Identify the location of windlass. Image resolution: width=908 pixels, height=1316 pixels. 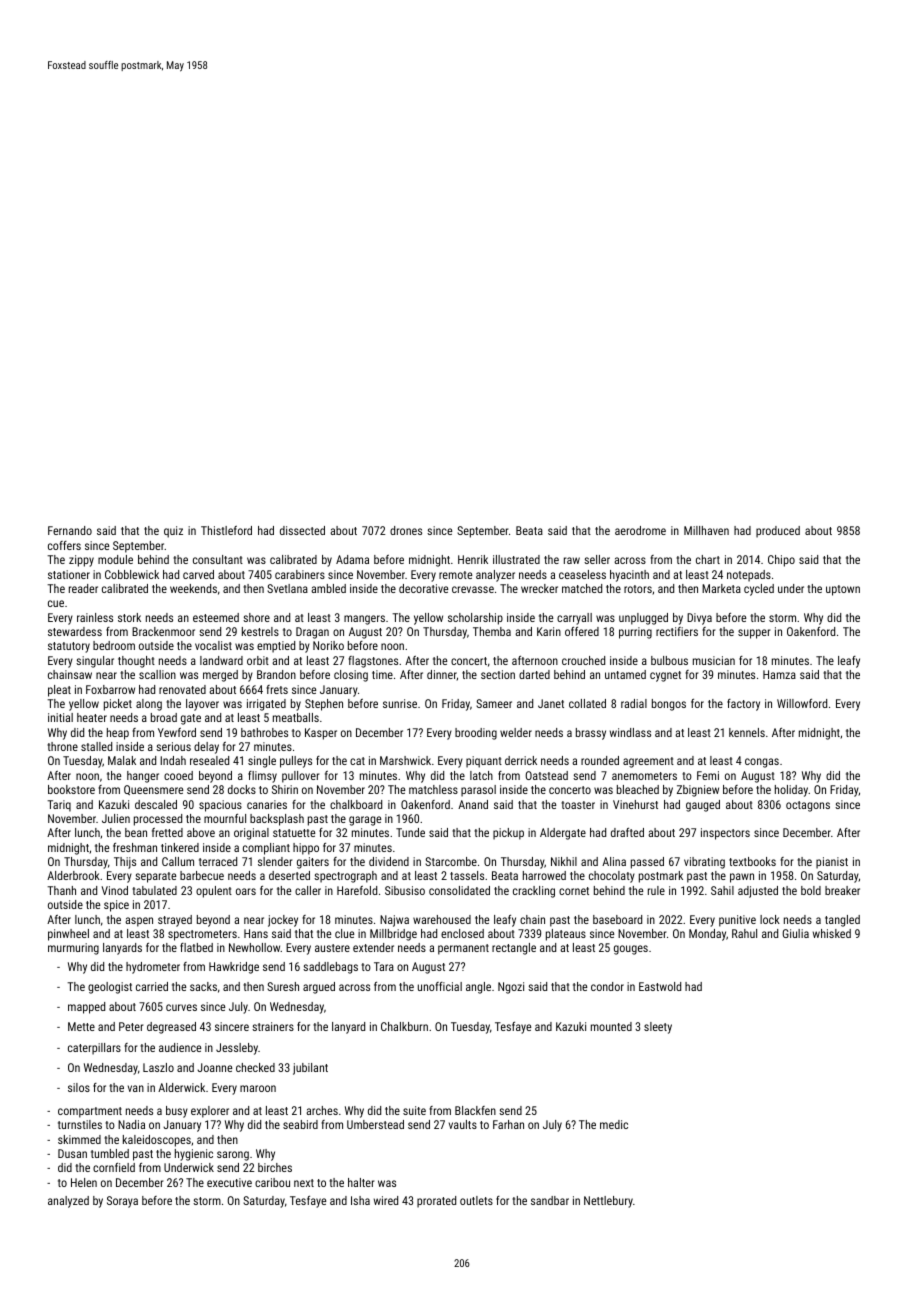
(630, 732).
